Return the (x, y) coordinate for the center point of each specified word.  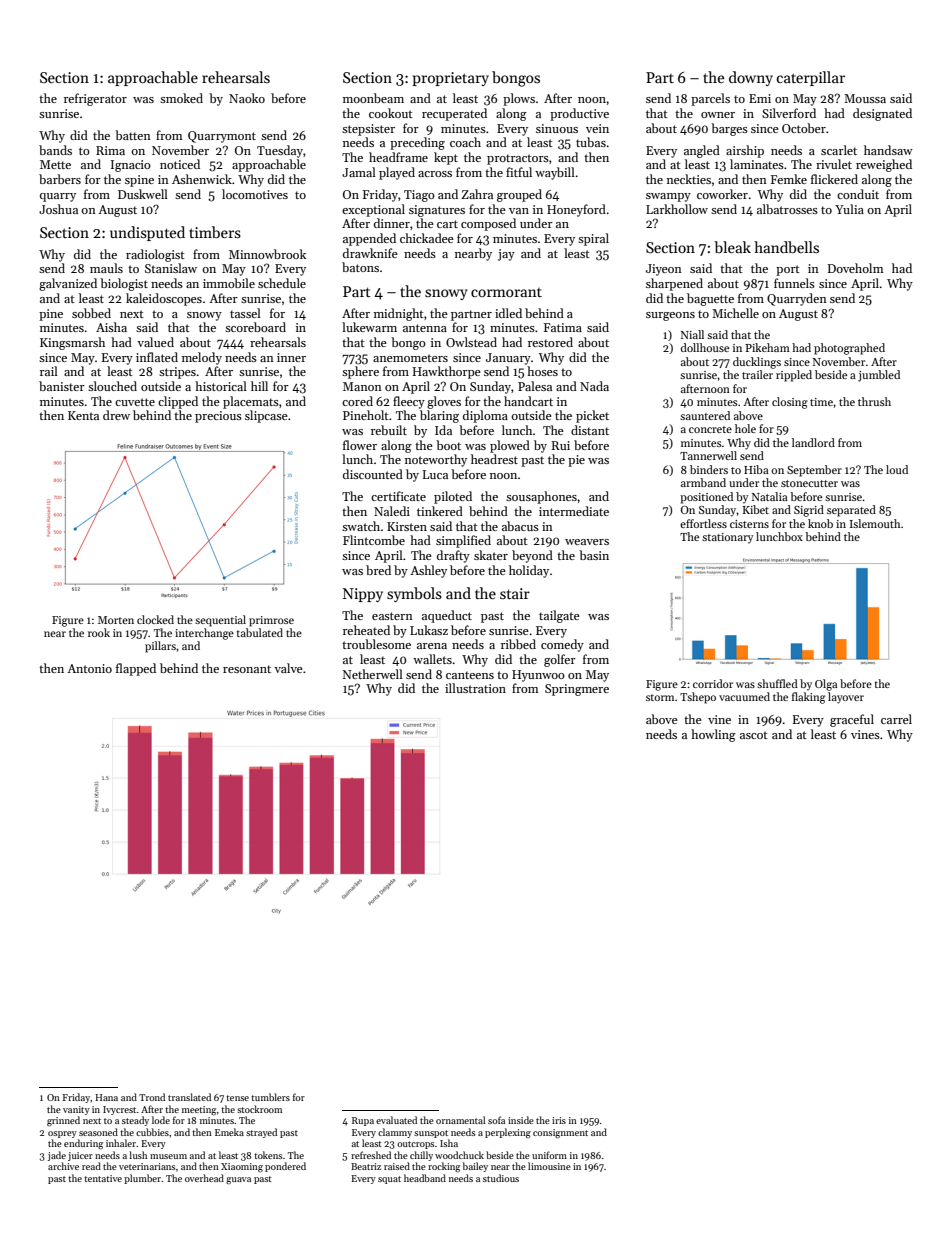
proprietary (450, 79)
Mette (55, 164)
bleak (732, 247)
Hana (106, 1097)
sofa (496, 1120)
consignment (560, 1134)
